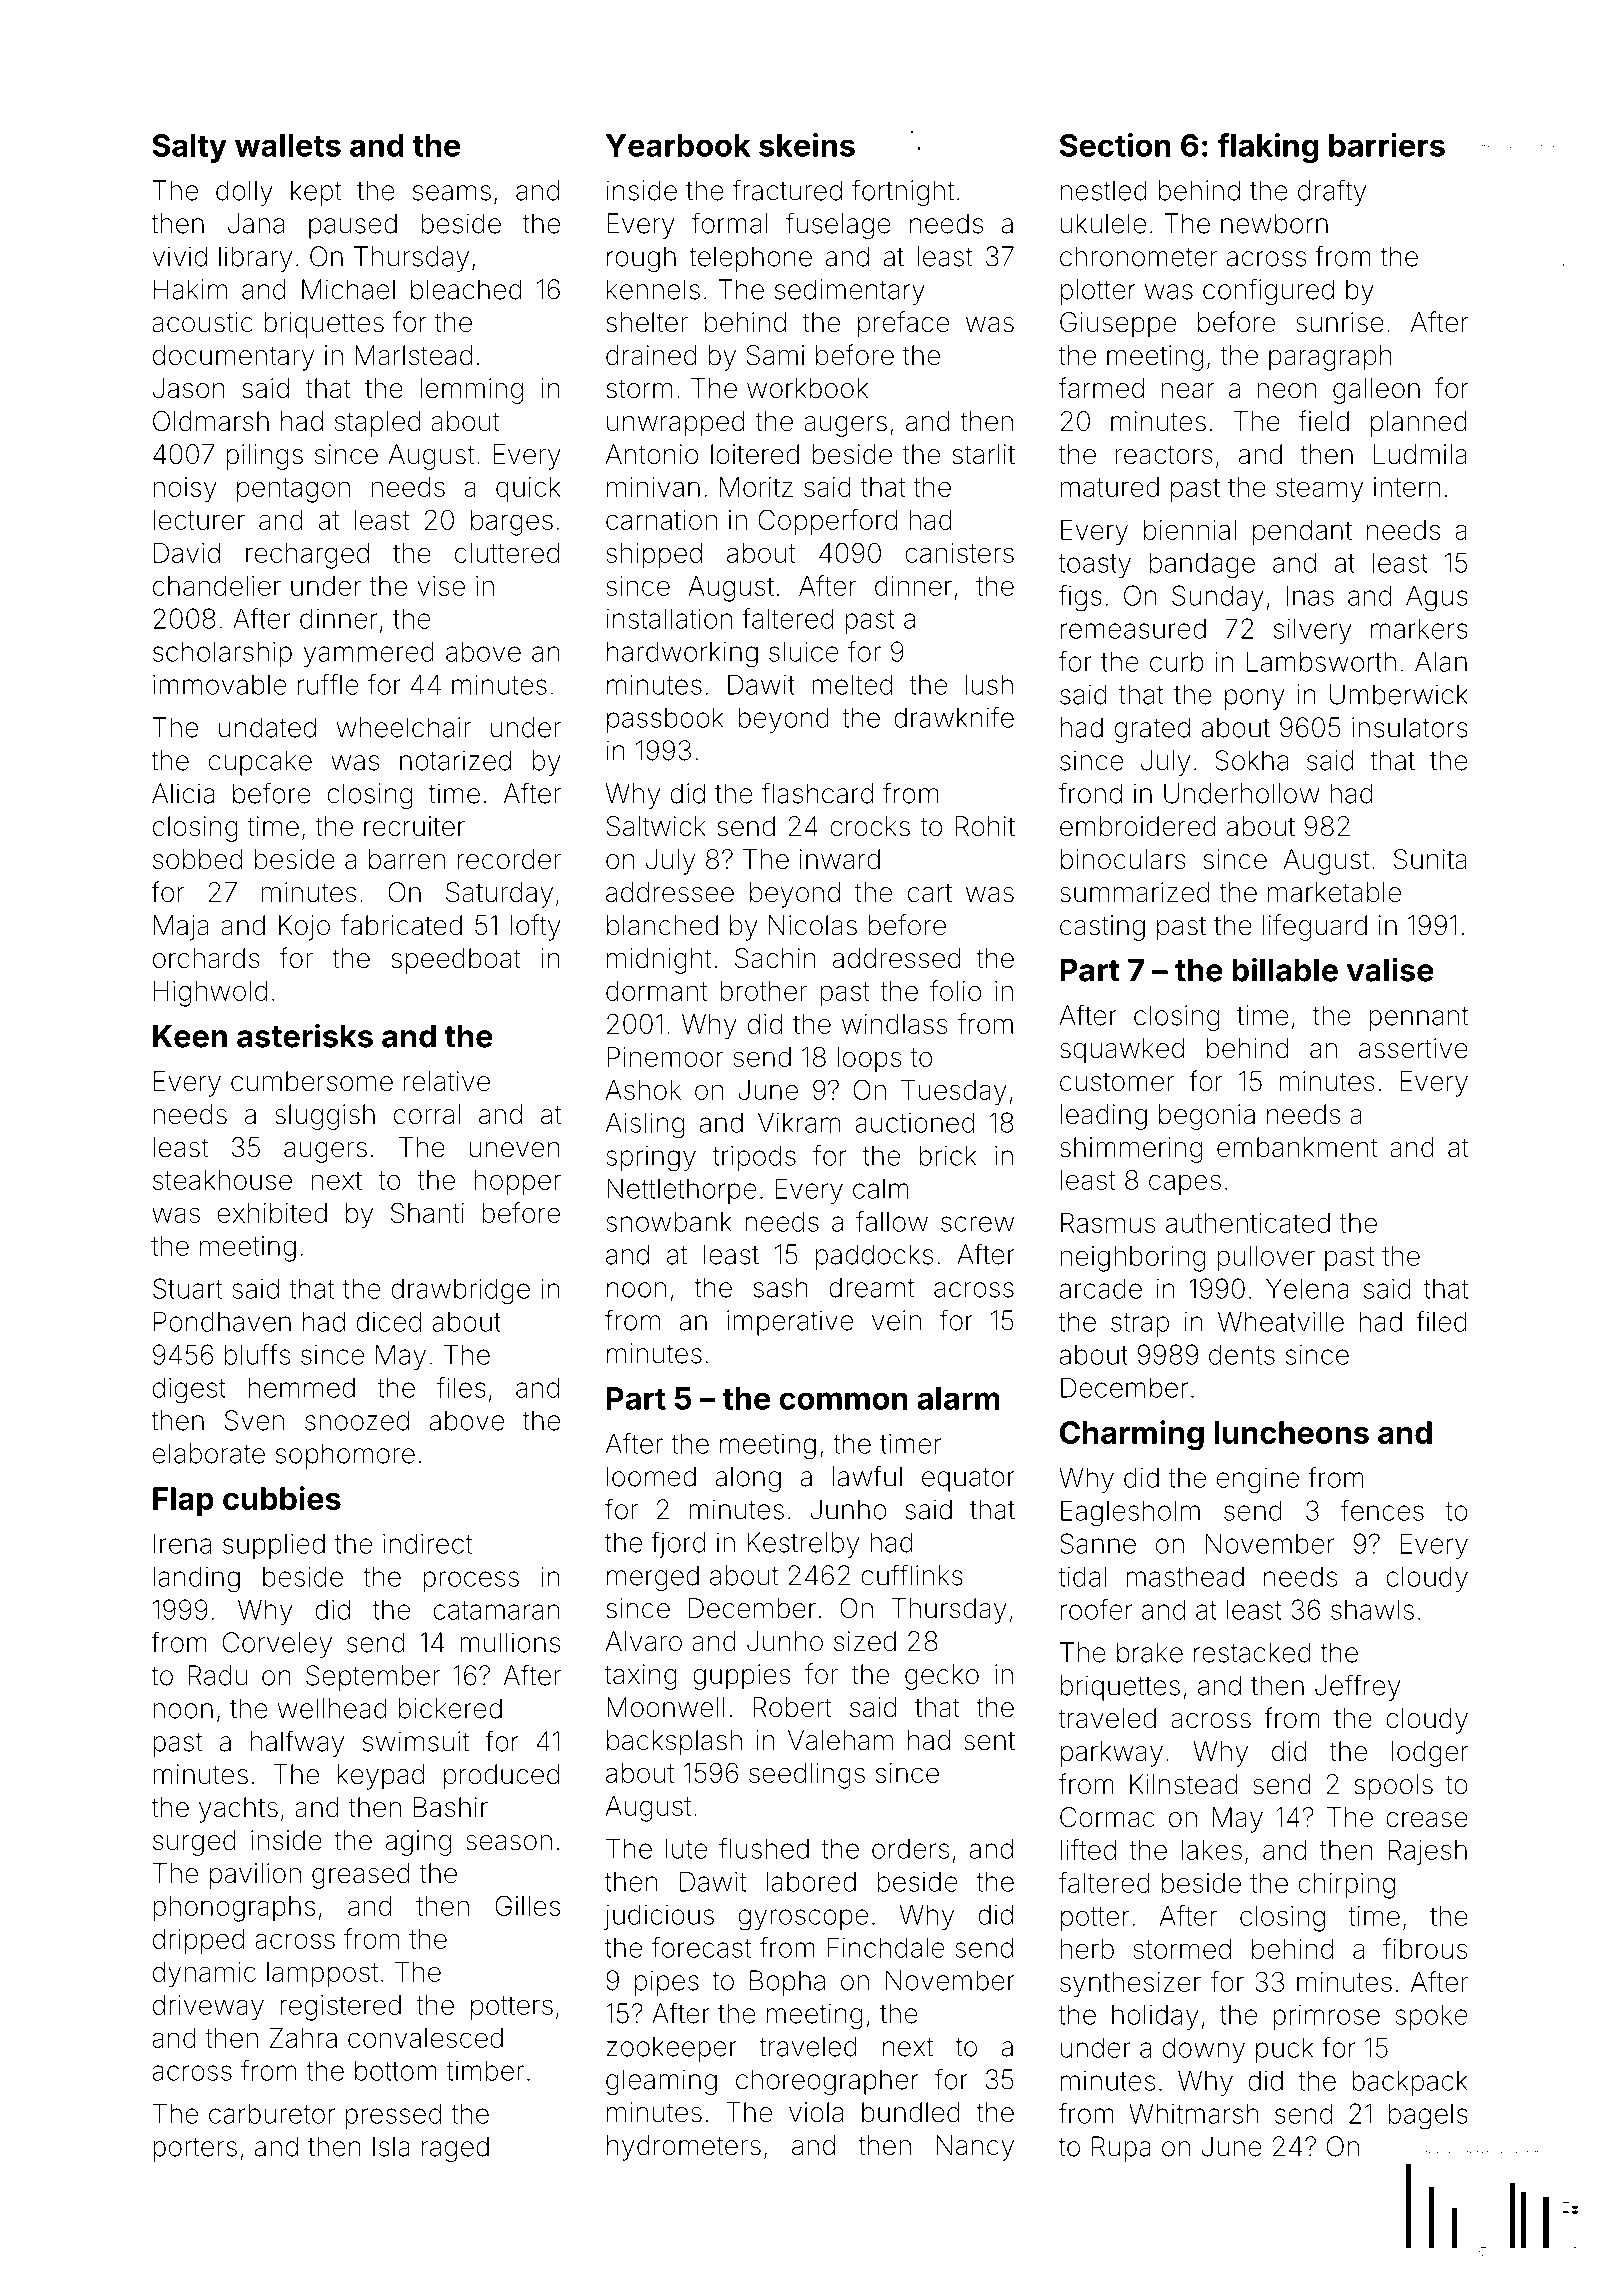 Image resolution: width=1620 pixels, height=2292 pixels. I want to click on Umberwick, so click(1399, 694).
